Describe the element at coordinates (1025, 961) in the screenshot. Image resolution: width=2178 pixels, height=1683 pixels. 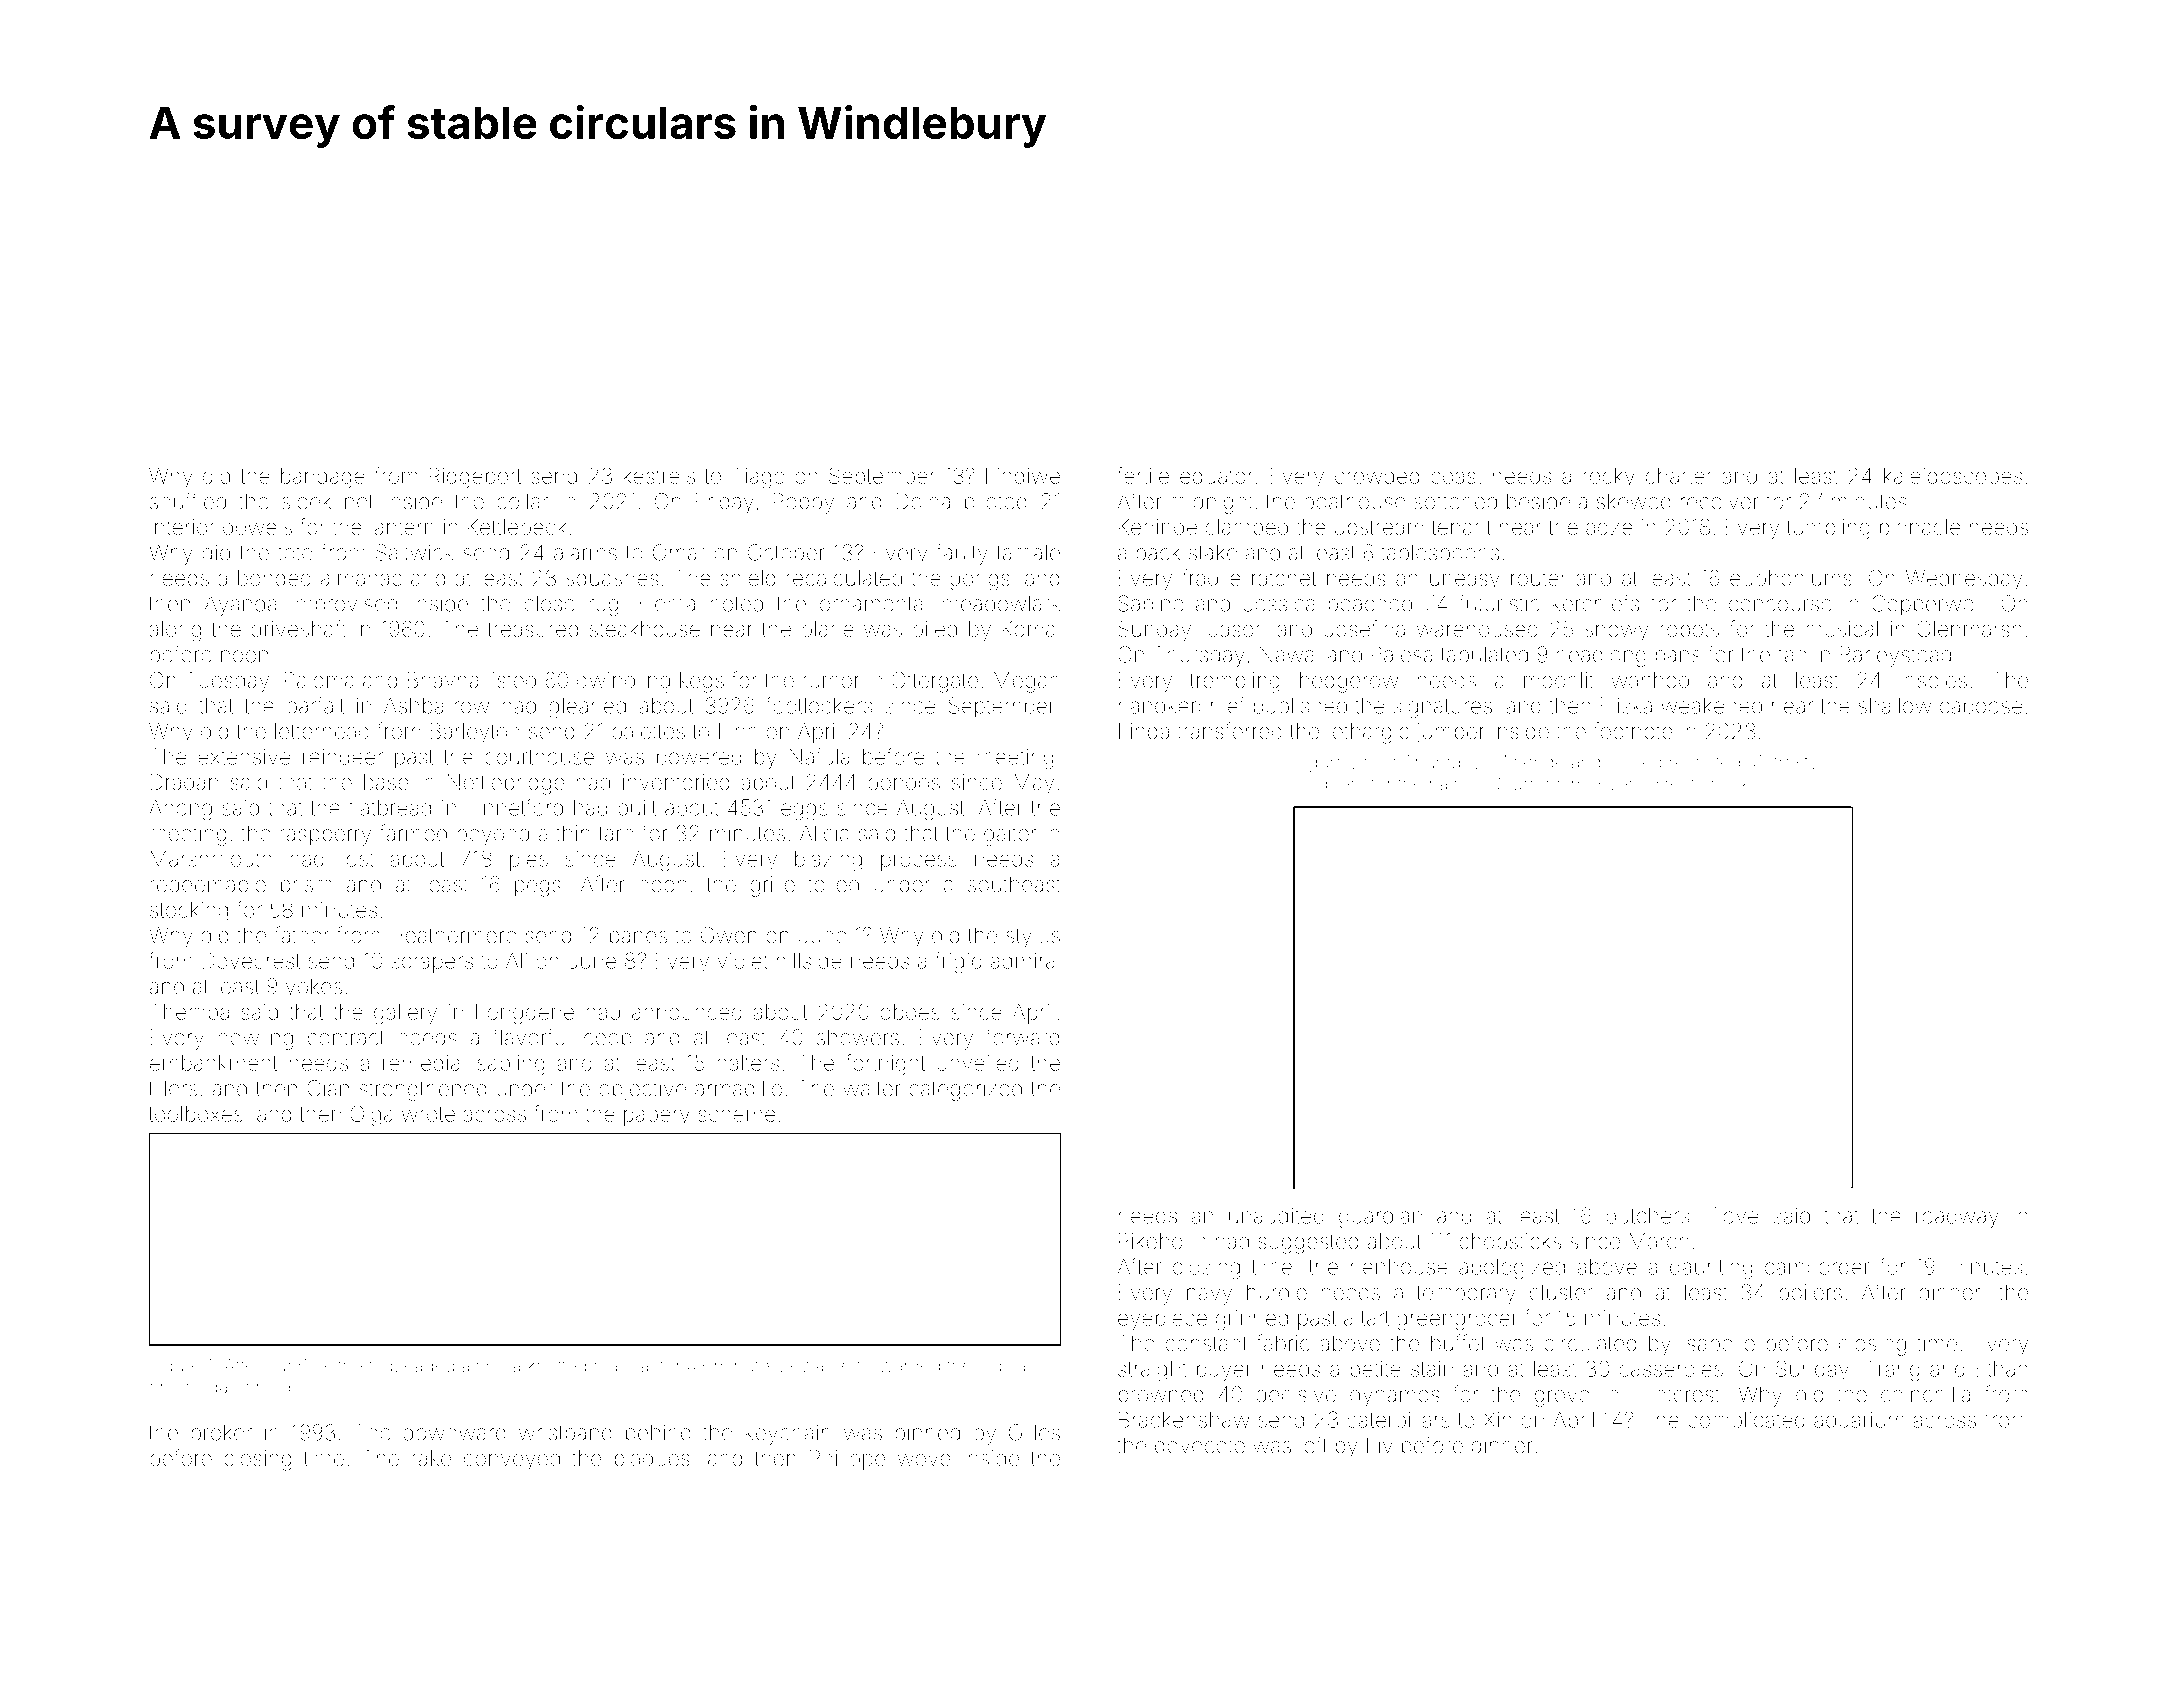
I see `admiral` at that location.
